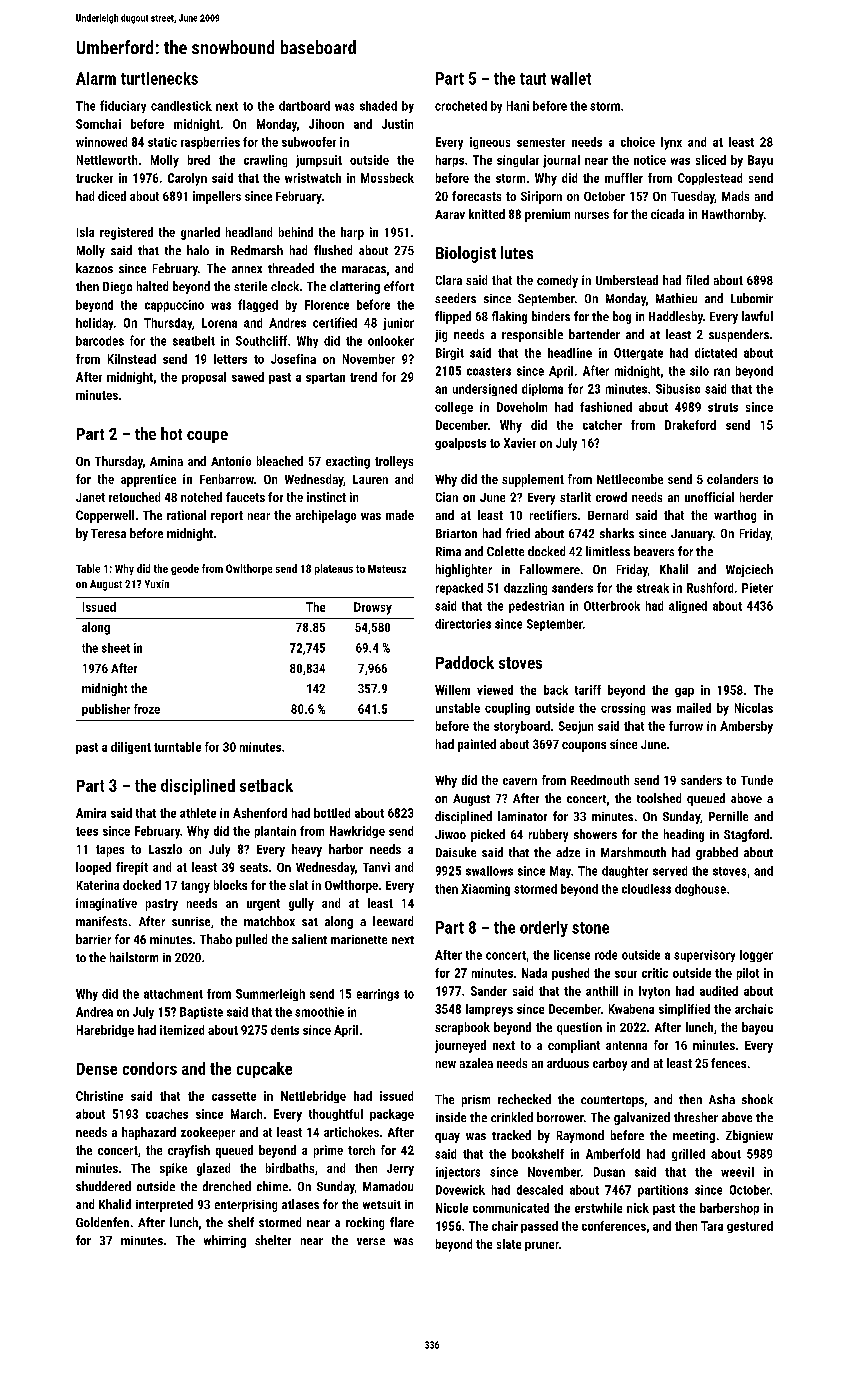  I want to click on sheet, so click(116, 648).
